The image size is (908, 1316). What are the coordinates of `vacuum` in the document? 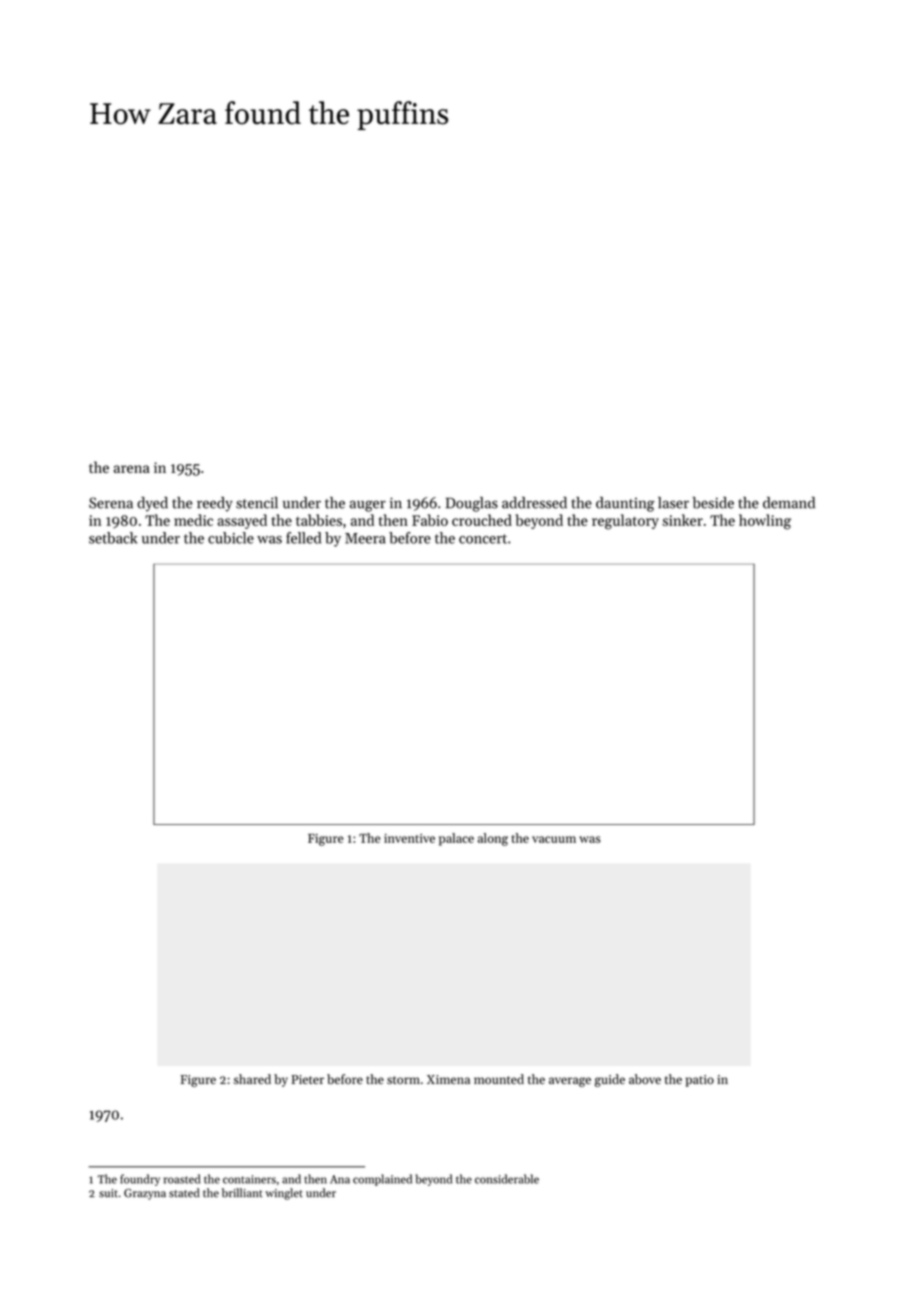 It's located at (554, 839).
